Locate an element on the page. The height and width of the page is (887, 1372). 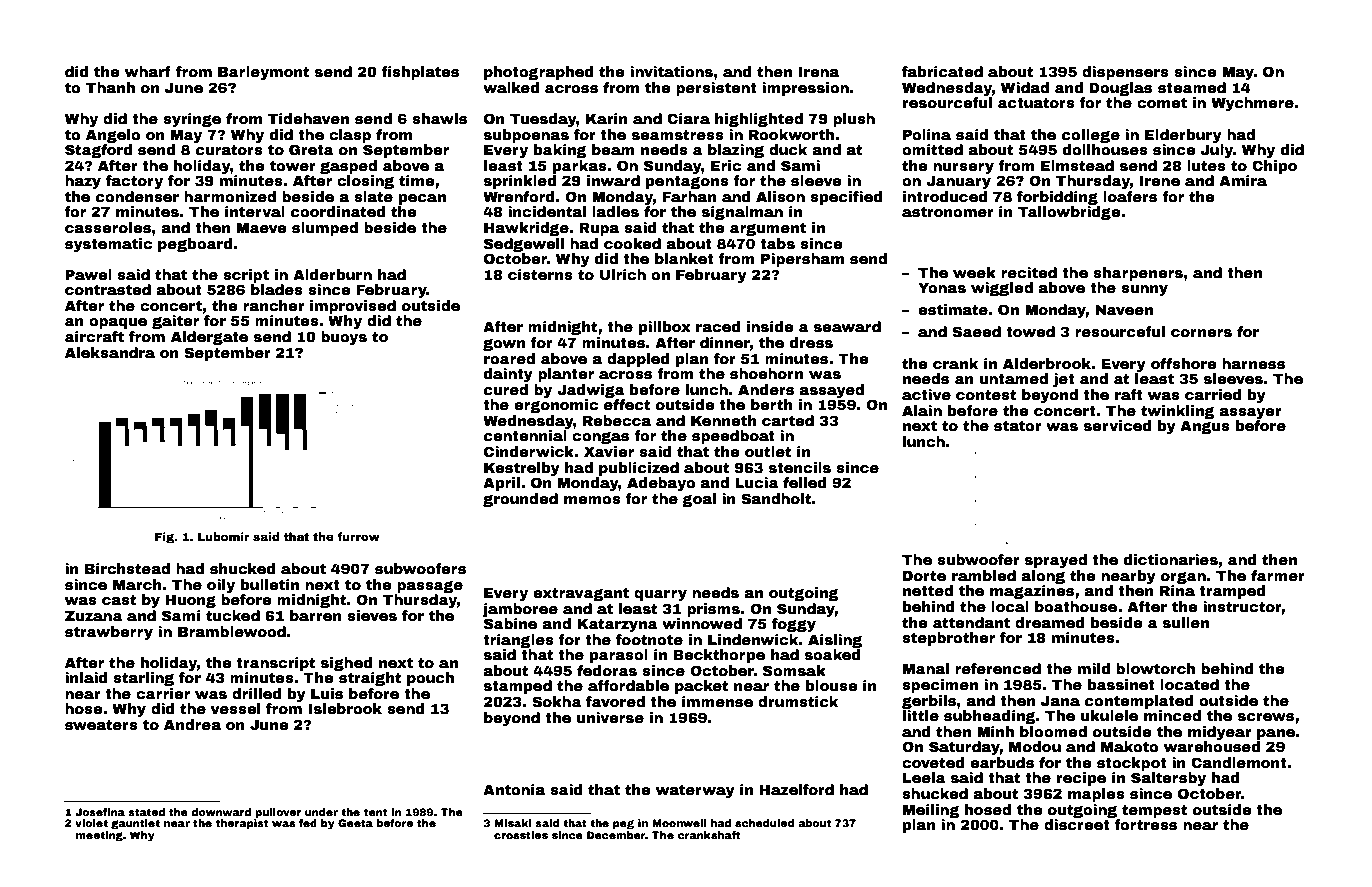
universe is located at coordinates (610, 717).
